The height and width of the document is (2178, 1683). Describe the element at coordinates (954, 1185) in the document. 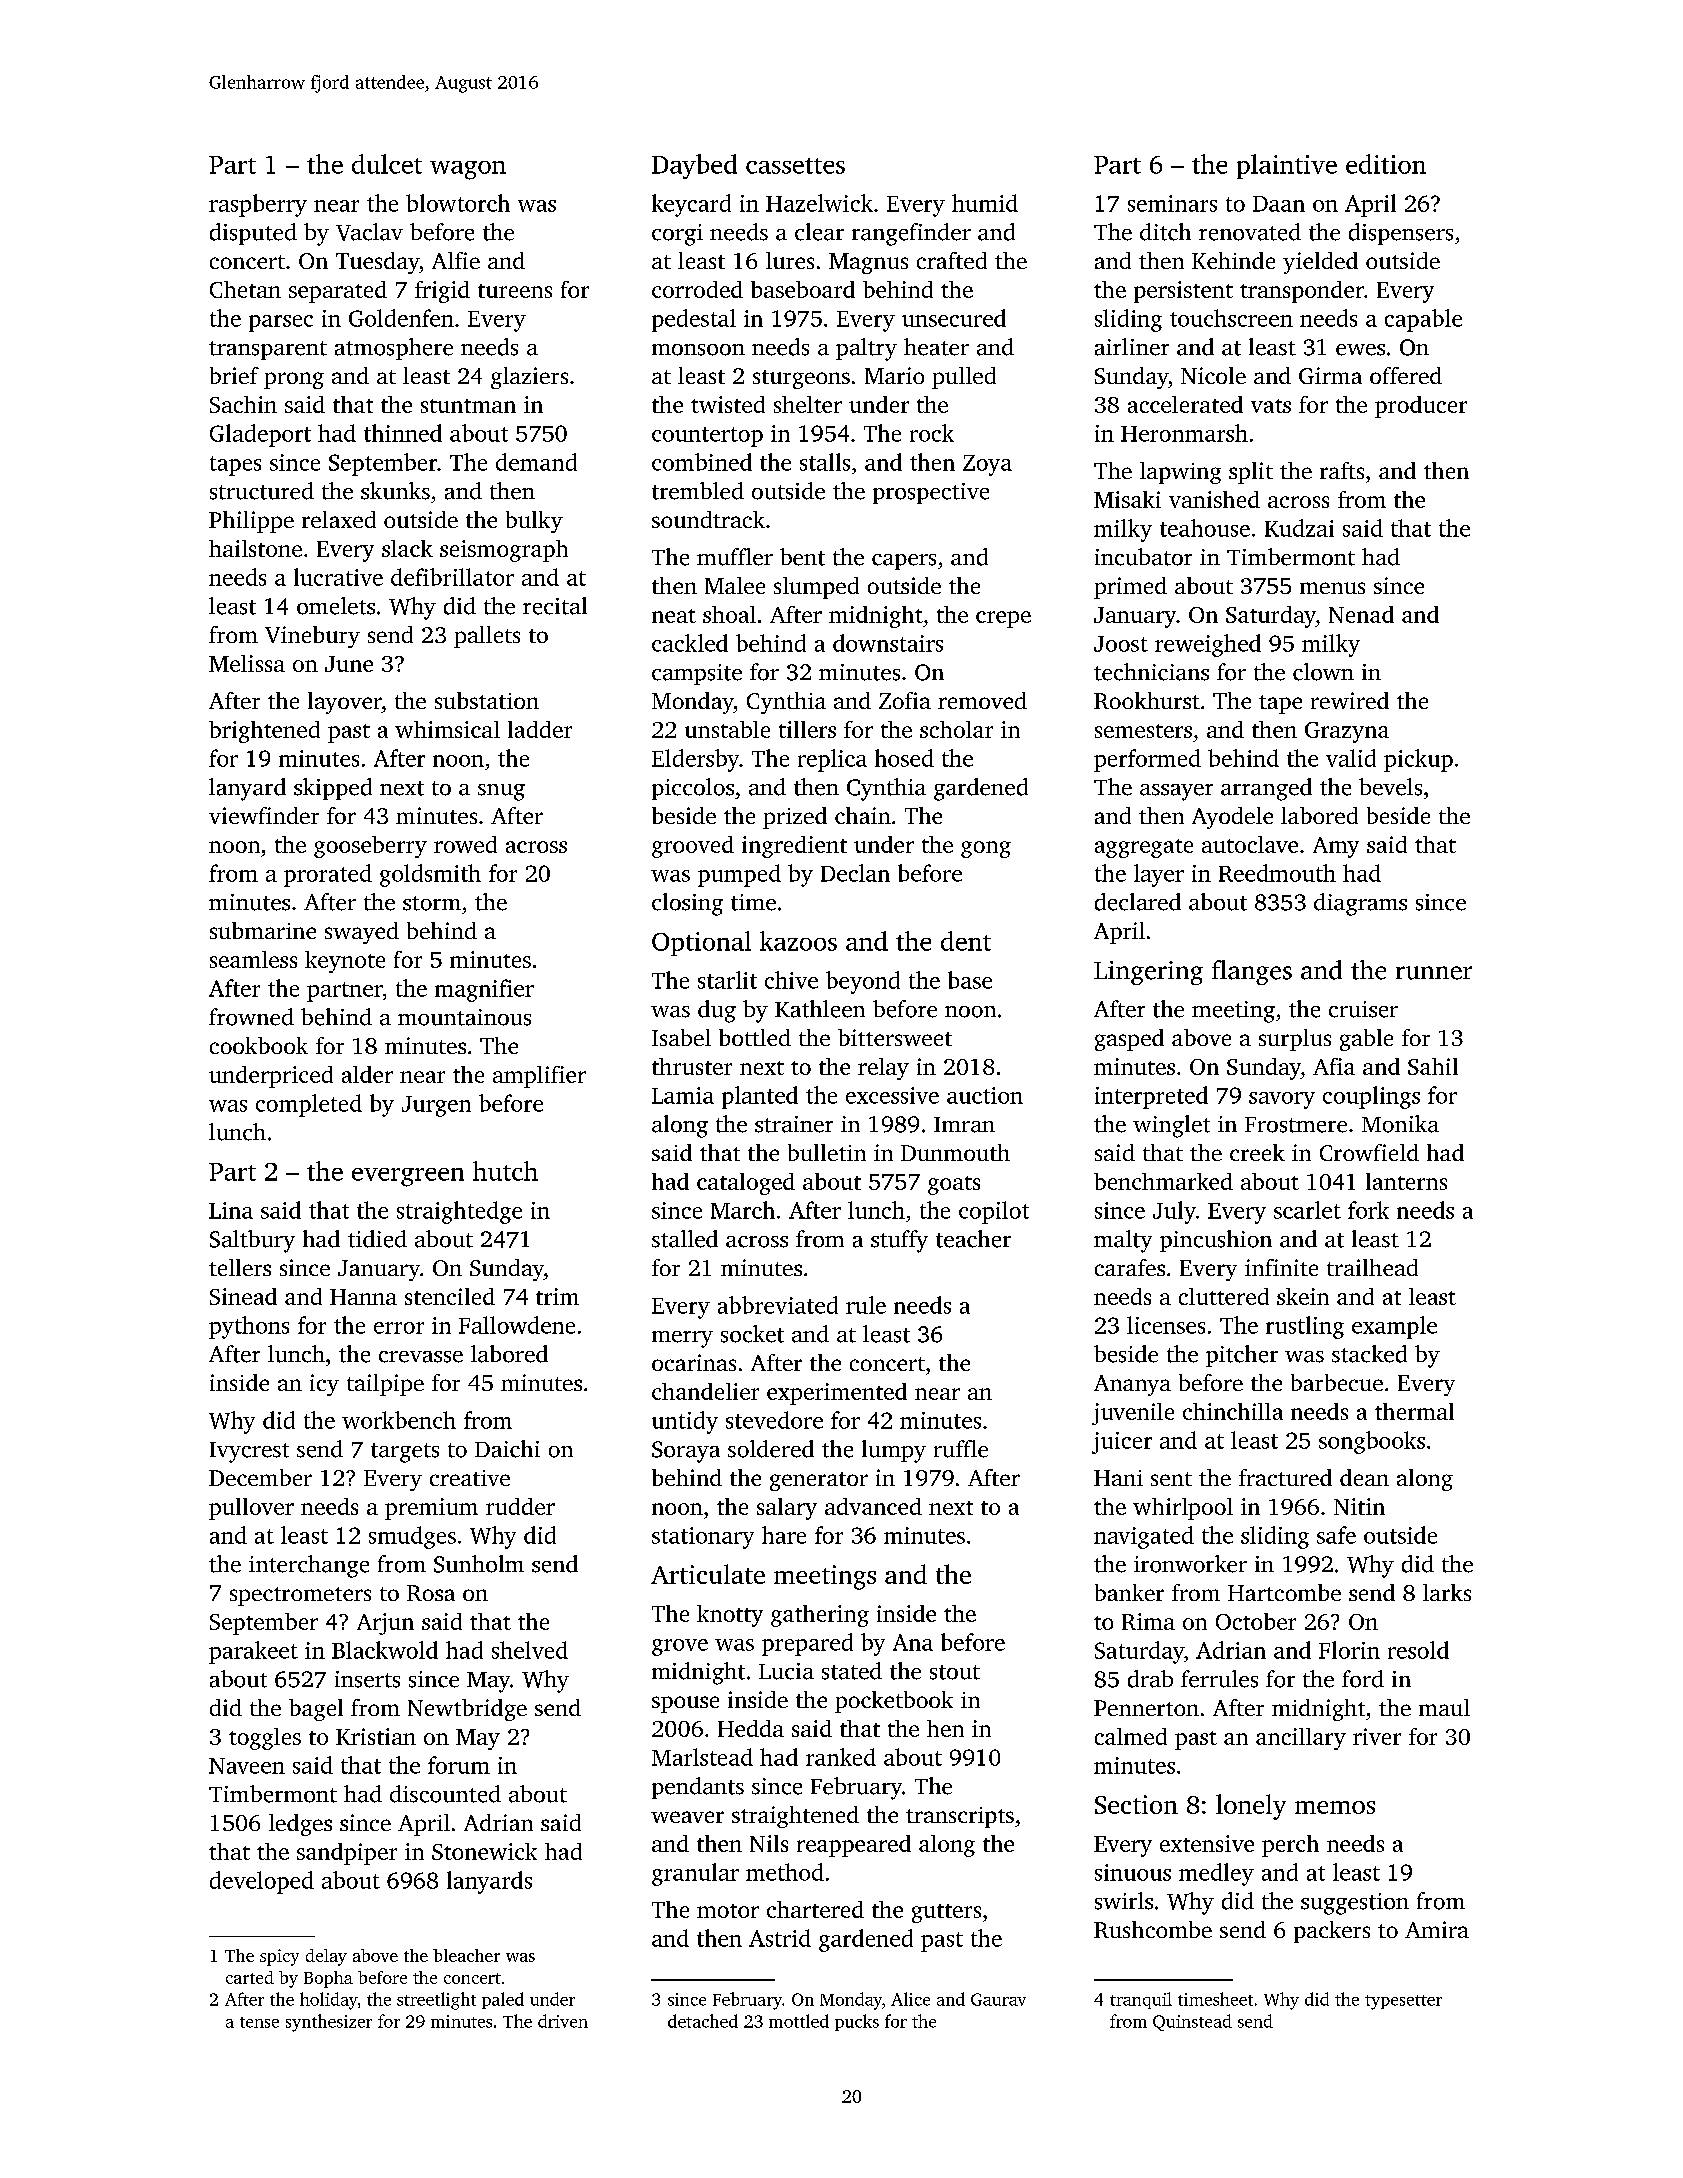

I see `goats` at that location.
